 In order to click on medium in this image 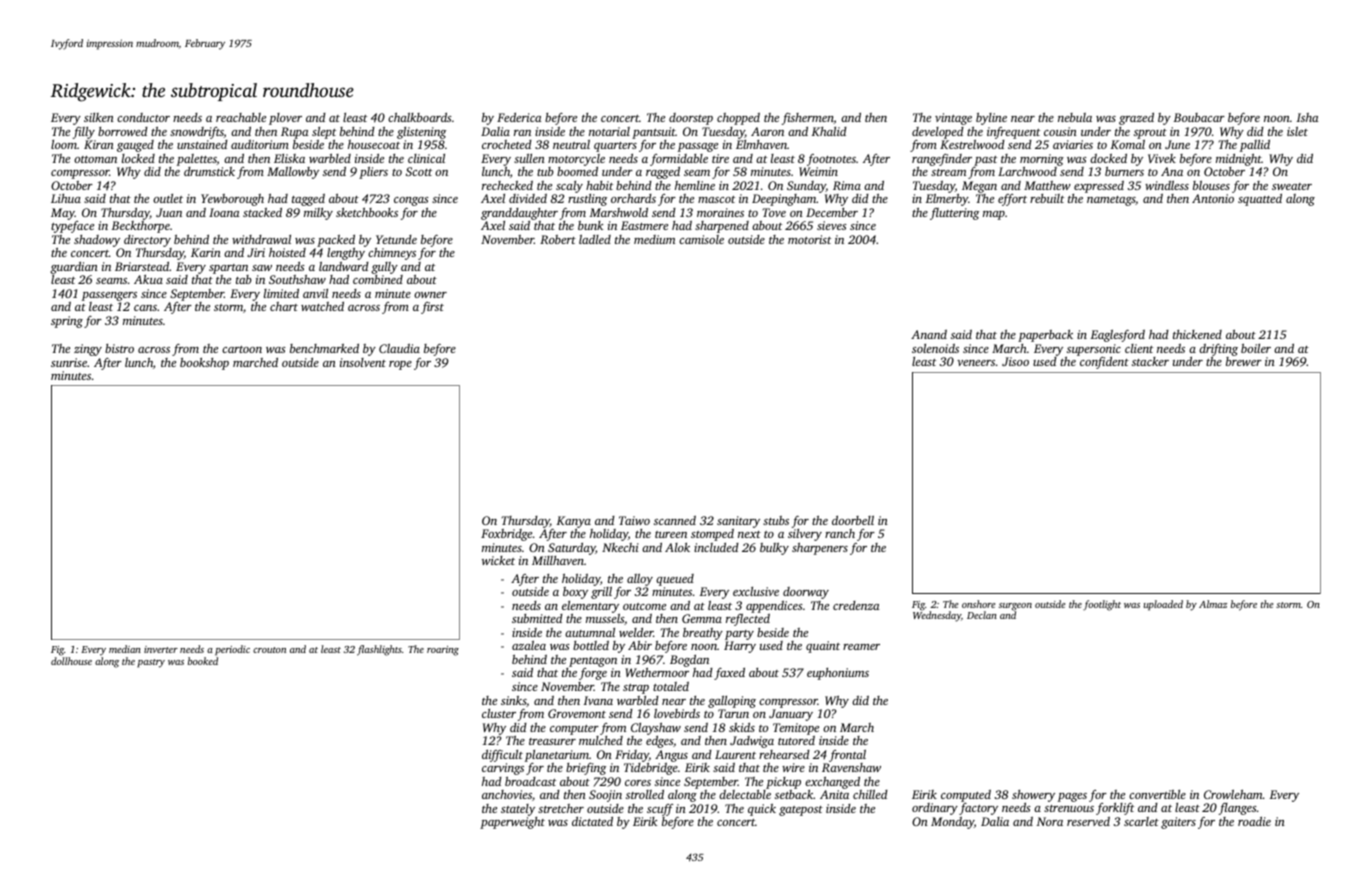, I will do `click(654, 239)`.
